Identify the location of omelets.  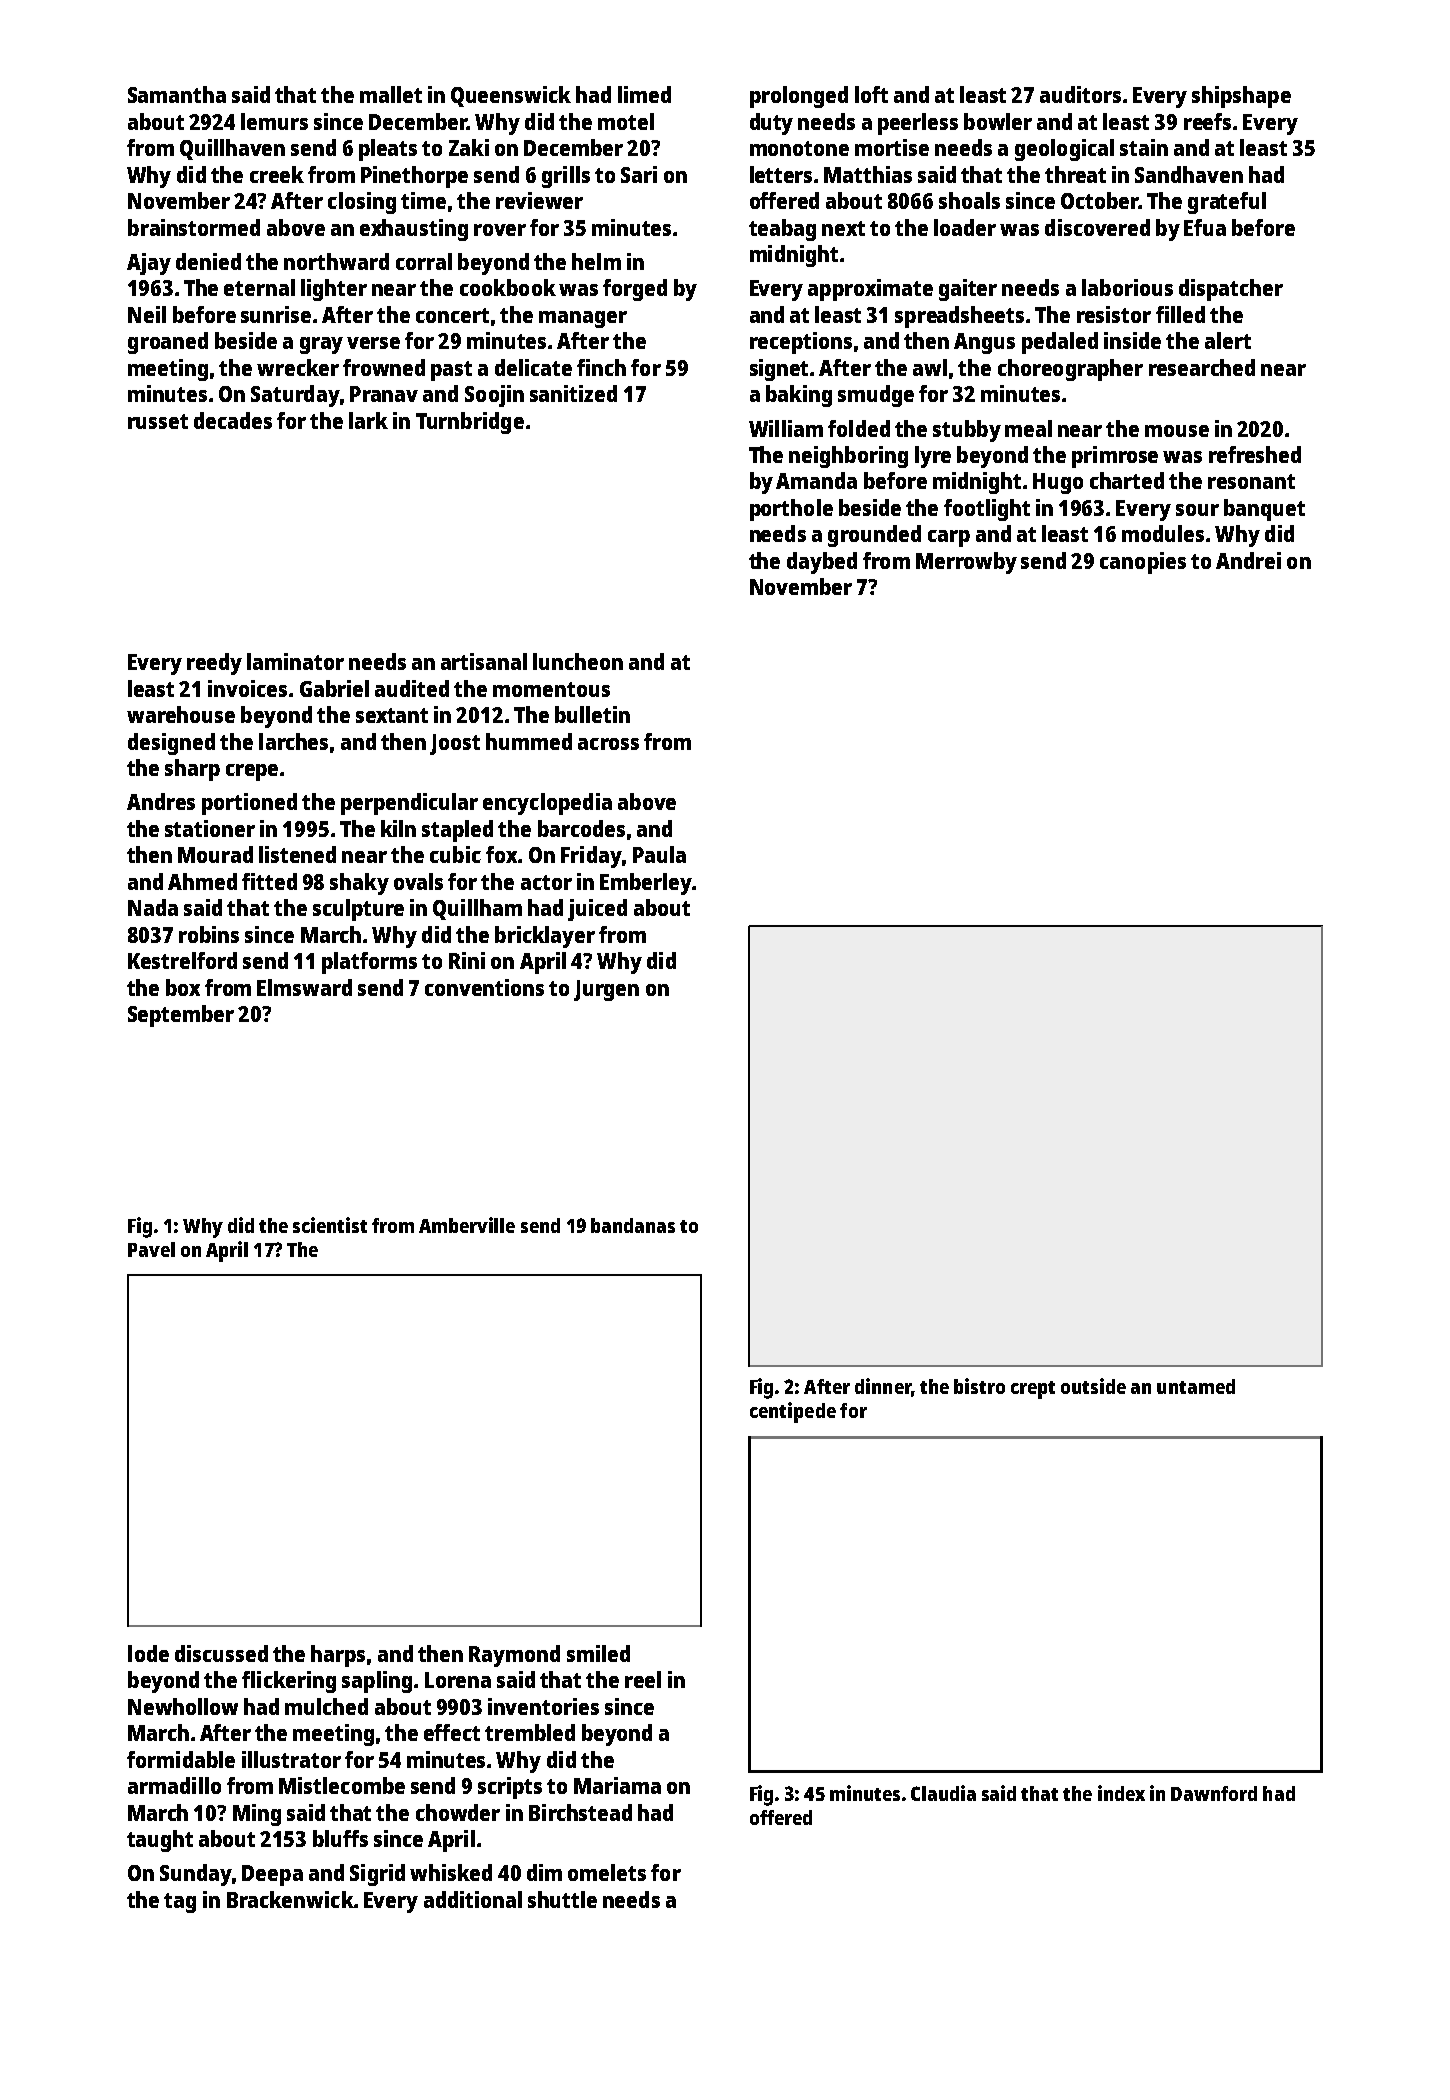
(607, 1872).
